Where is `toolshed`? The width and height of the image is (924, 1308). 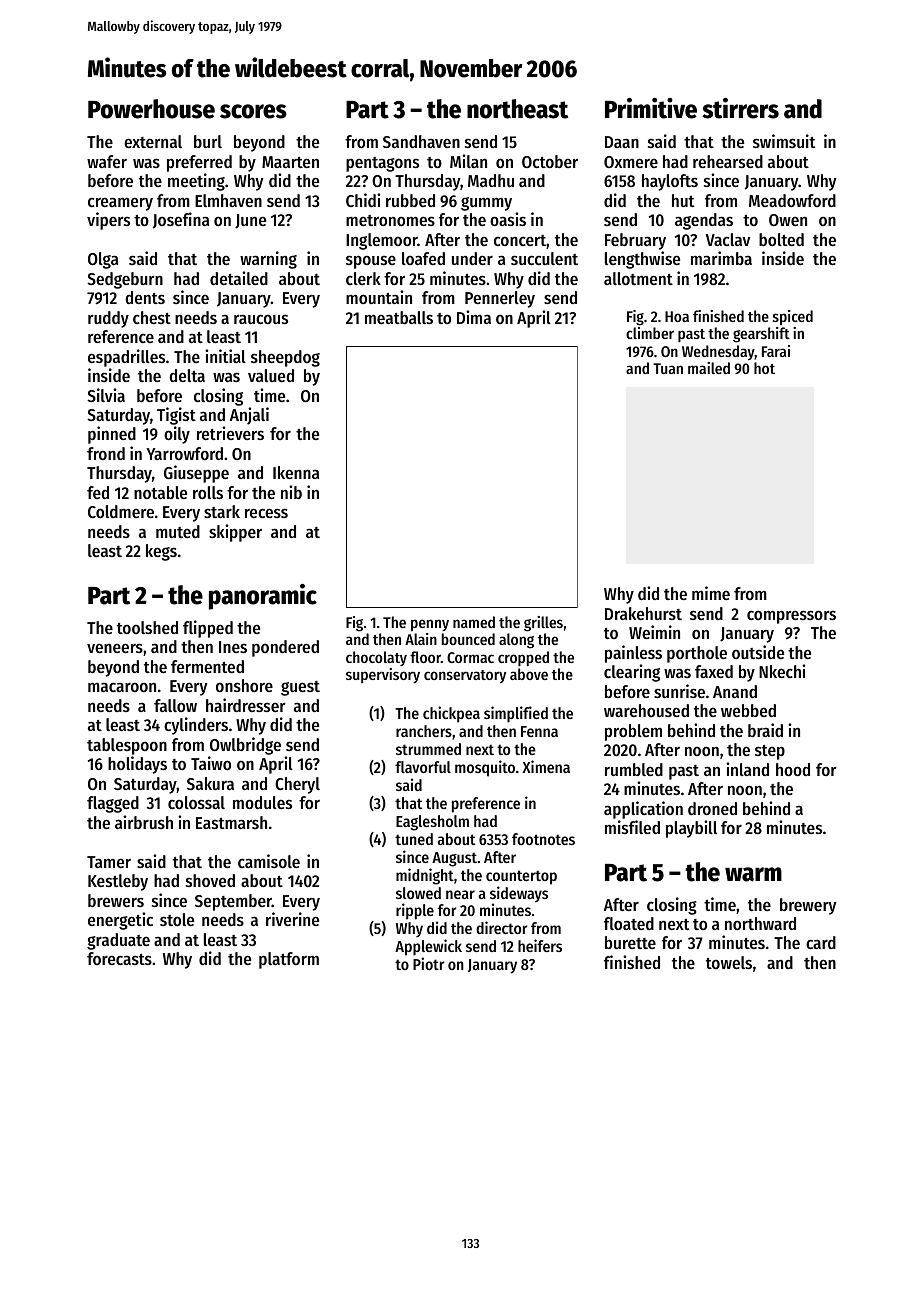 toolshed is located at coordinates (147, 627).
